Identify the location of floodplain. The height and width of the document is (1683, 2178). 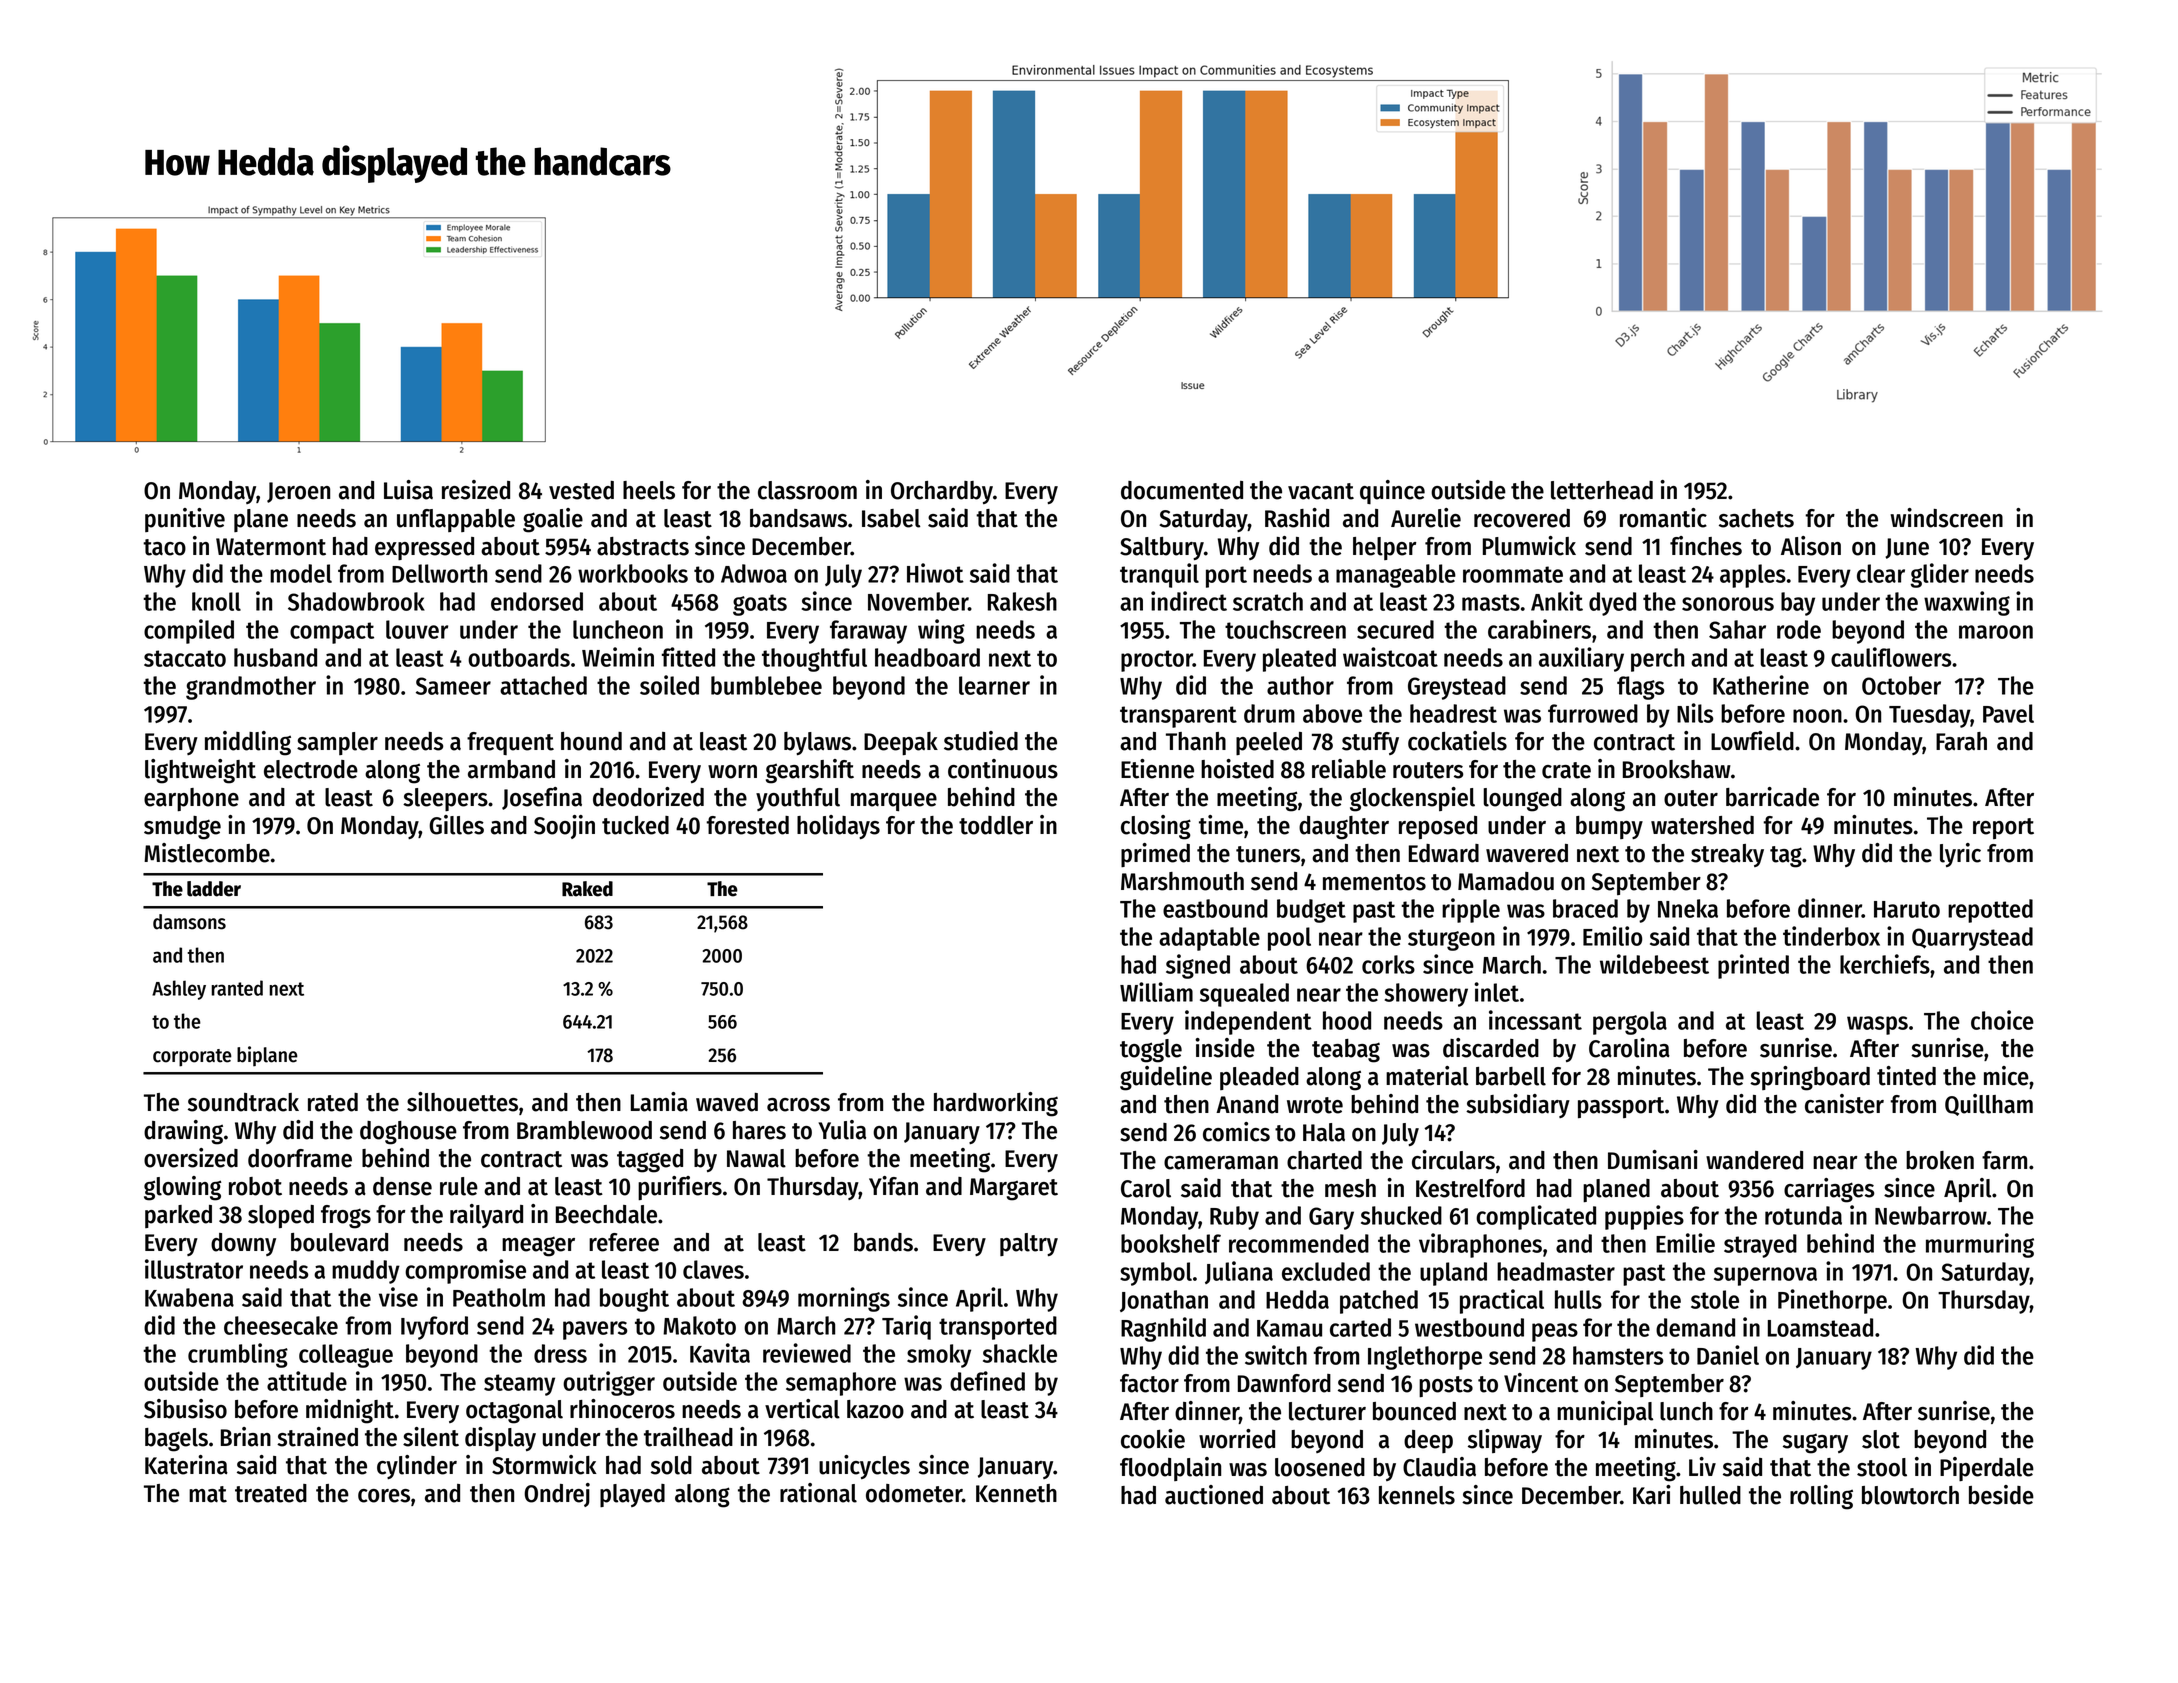
(1170, 1469).
